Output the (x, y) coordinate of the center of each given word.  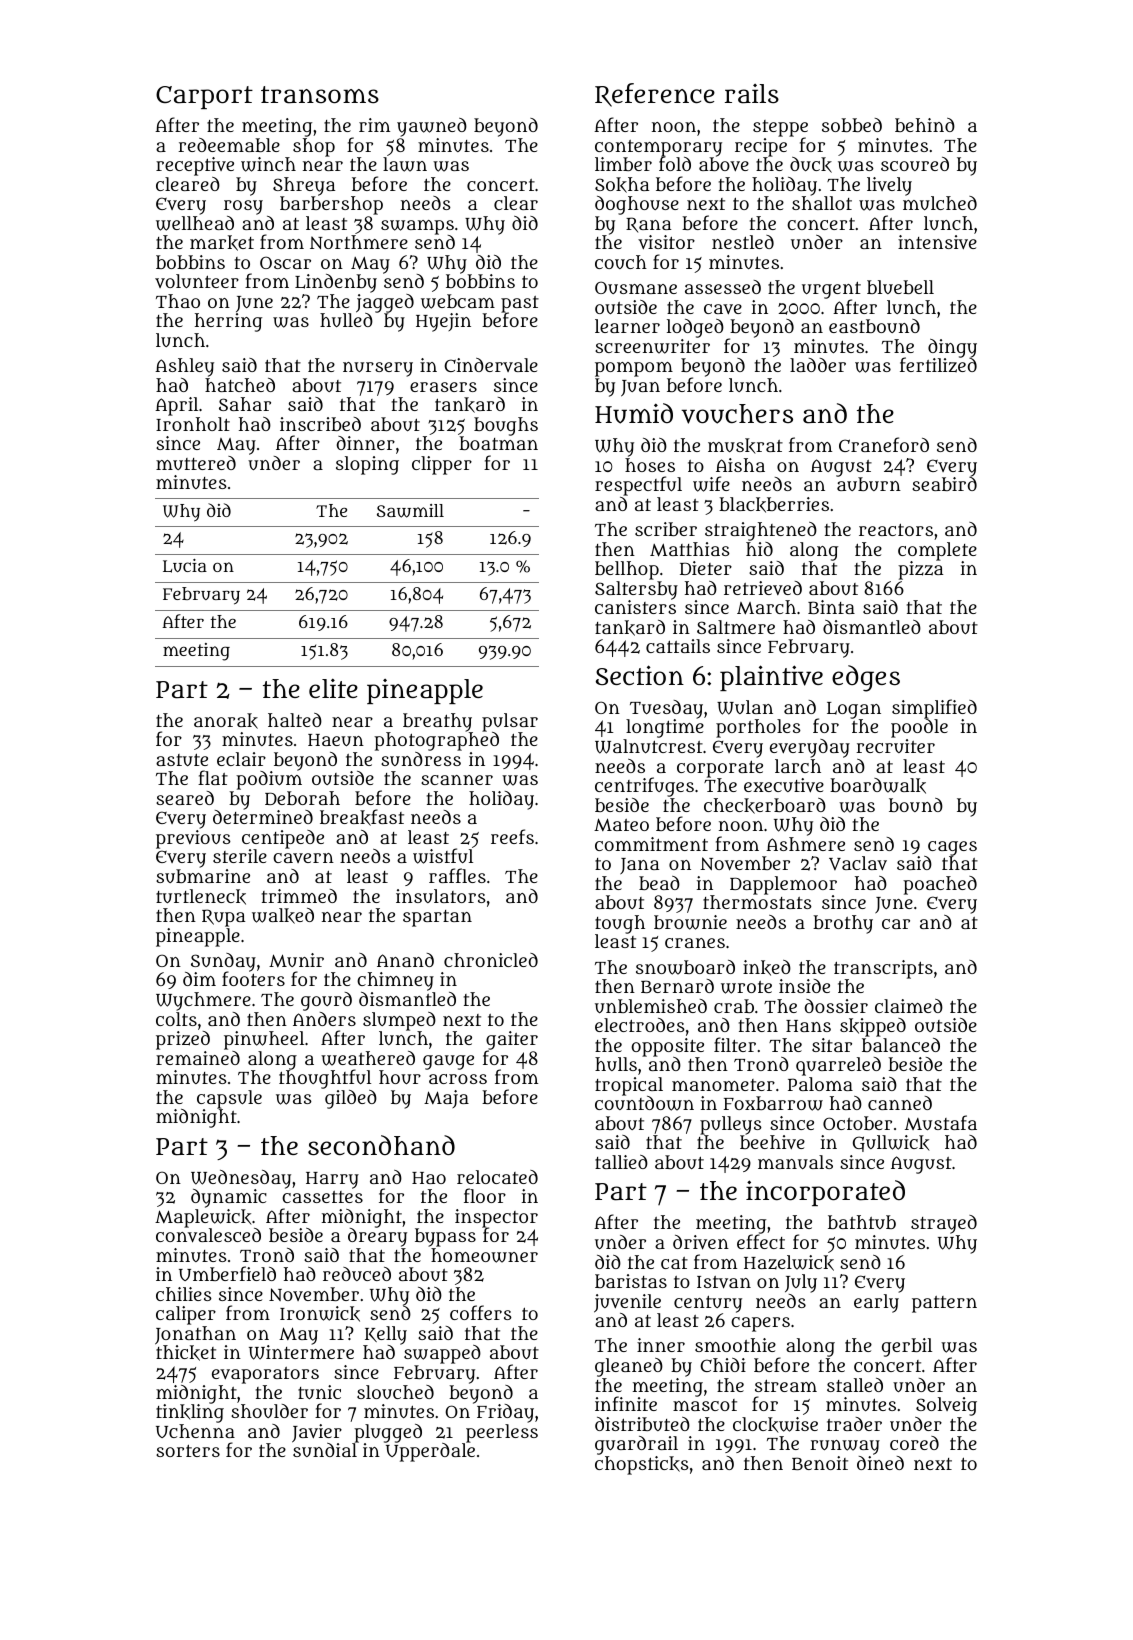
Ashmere (805, 844)
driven (701, 1242)
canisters (635, 607)
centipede (283, 839)
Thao (178, 301)
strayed (944, 1224)
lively (889, 186)
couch (621, 262)
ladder (818, 365)
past (520, 304)
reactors (896, 530)
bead (659, 883)
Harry (332, 1180)
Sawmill (410, 511)
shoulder (269, 1411)
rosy (243, 207)
